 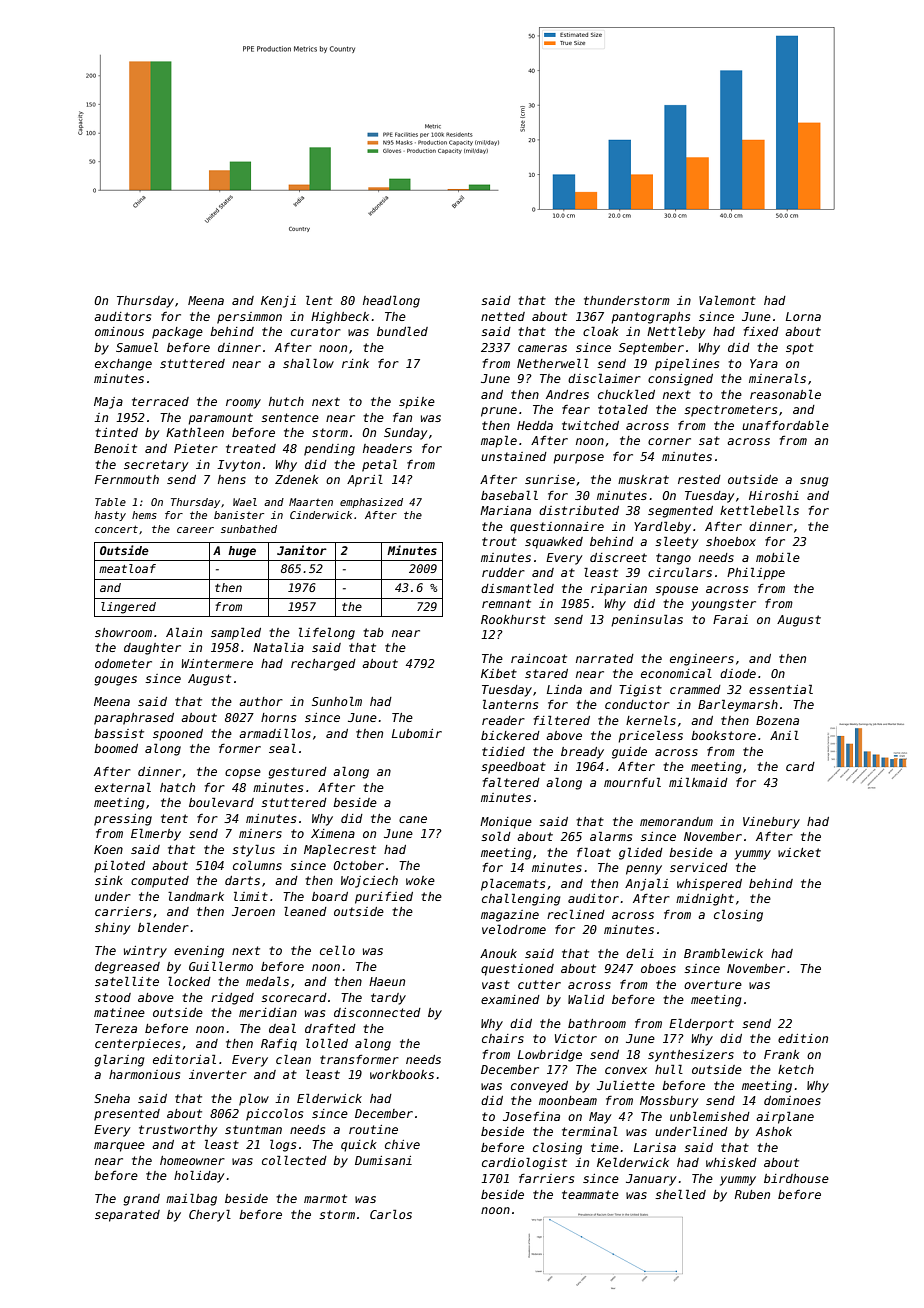 What do you see at coordinates (658, 968) in the image?
I see `oboes` at bounding box center [658, 968].
